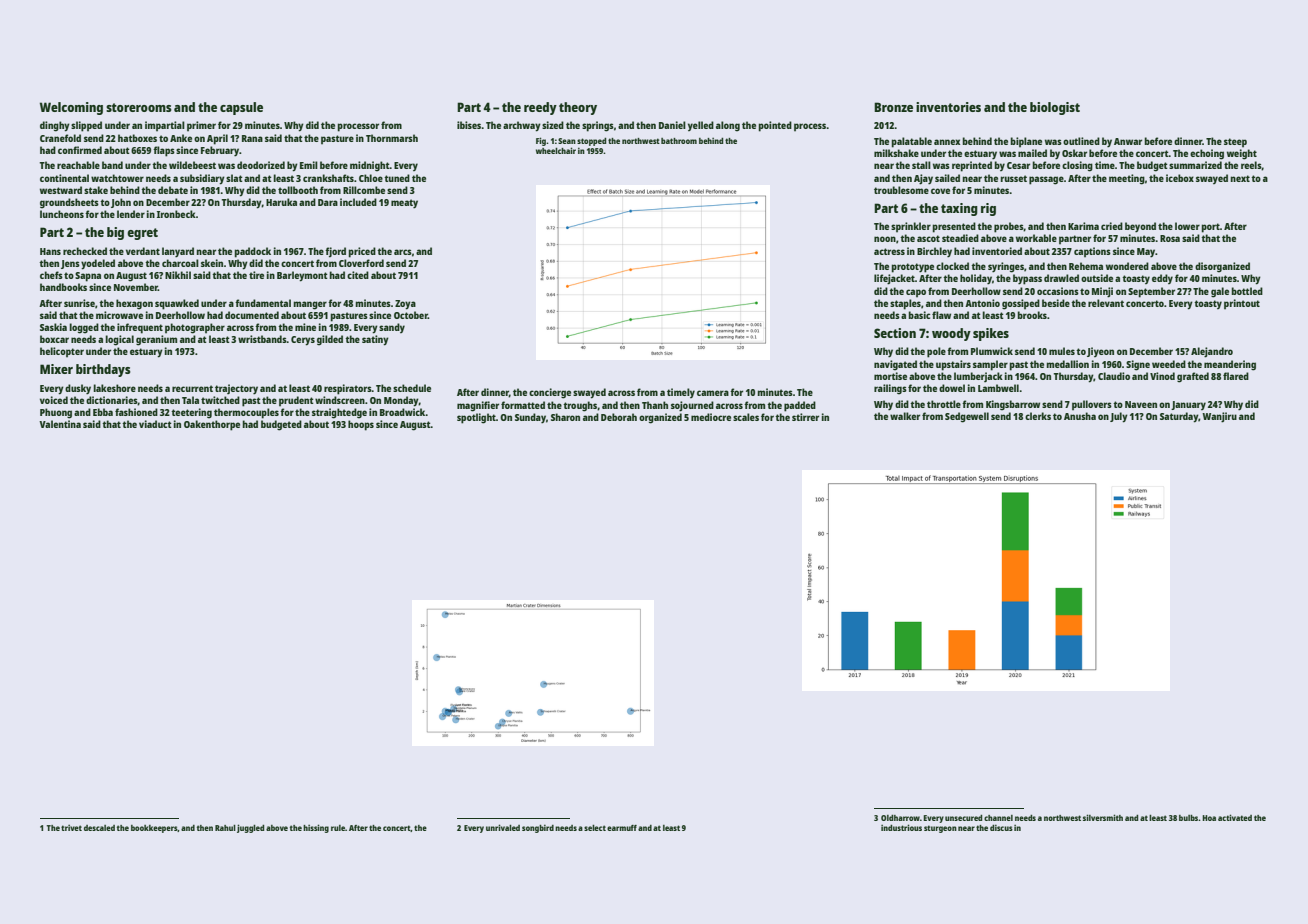 The image size is (1308, 924). I want to click on biologist, so click(1055, 108).
